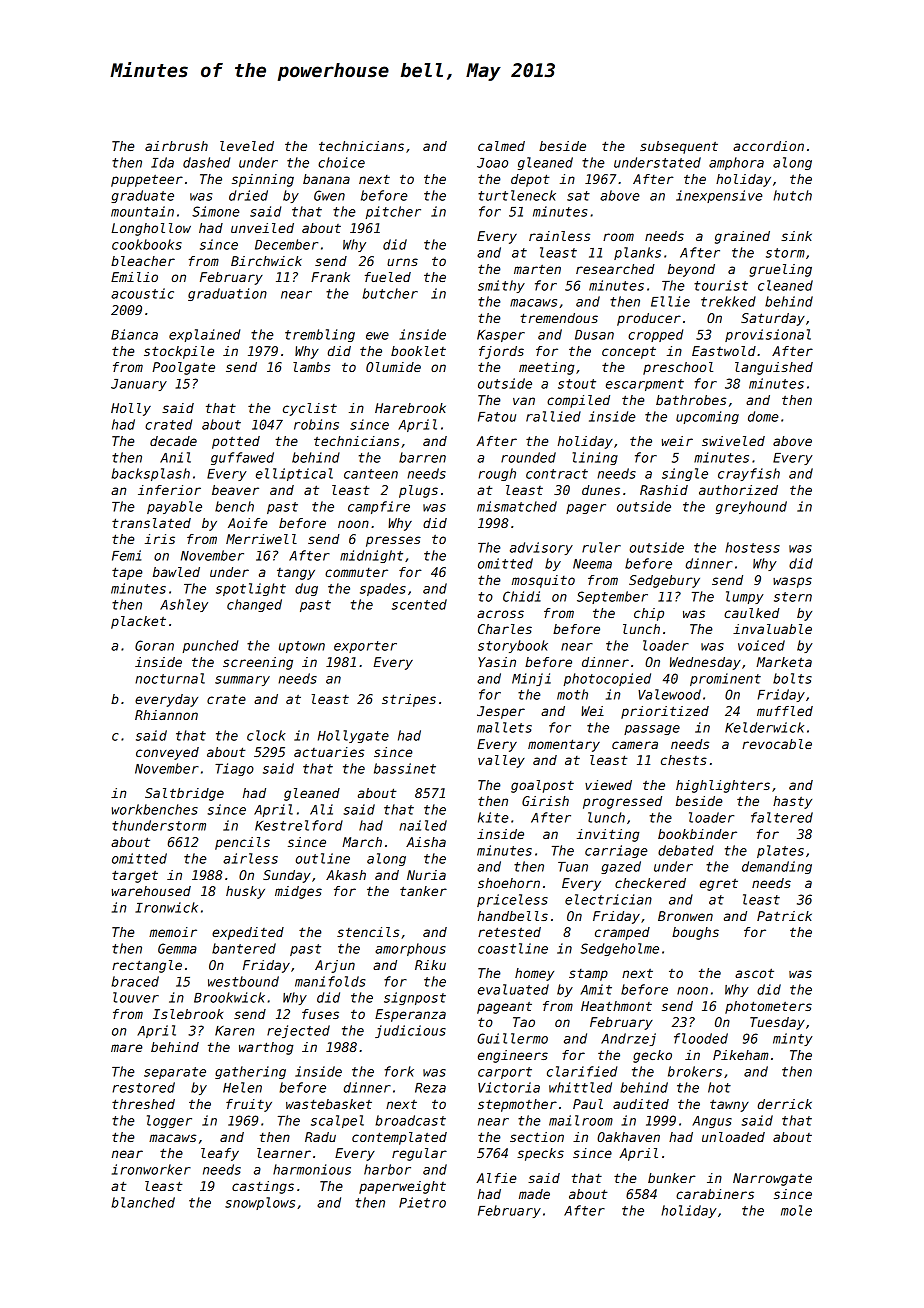 This screenshot has width=924, height=1308. Describe the element at coordinates (752, 547) in the screenshot. I see `hostess` at that location.
